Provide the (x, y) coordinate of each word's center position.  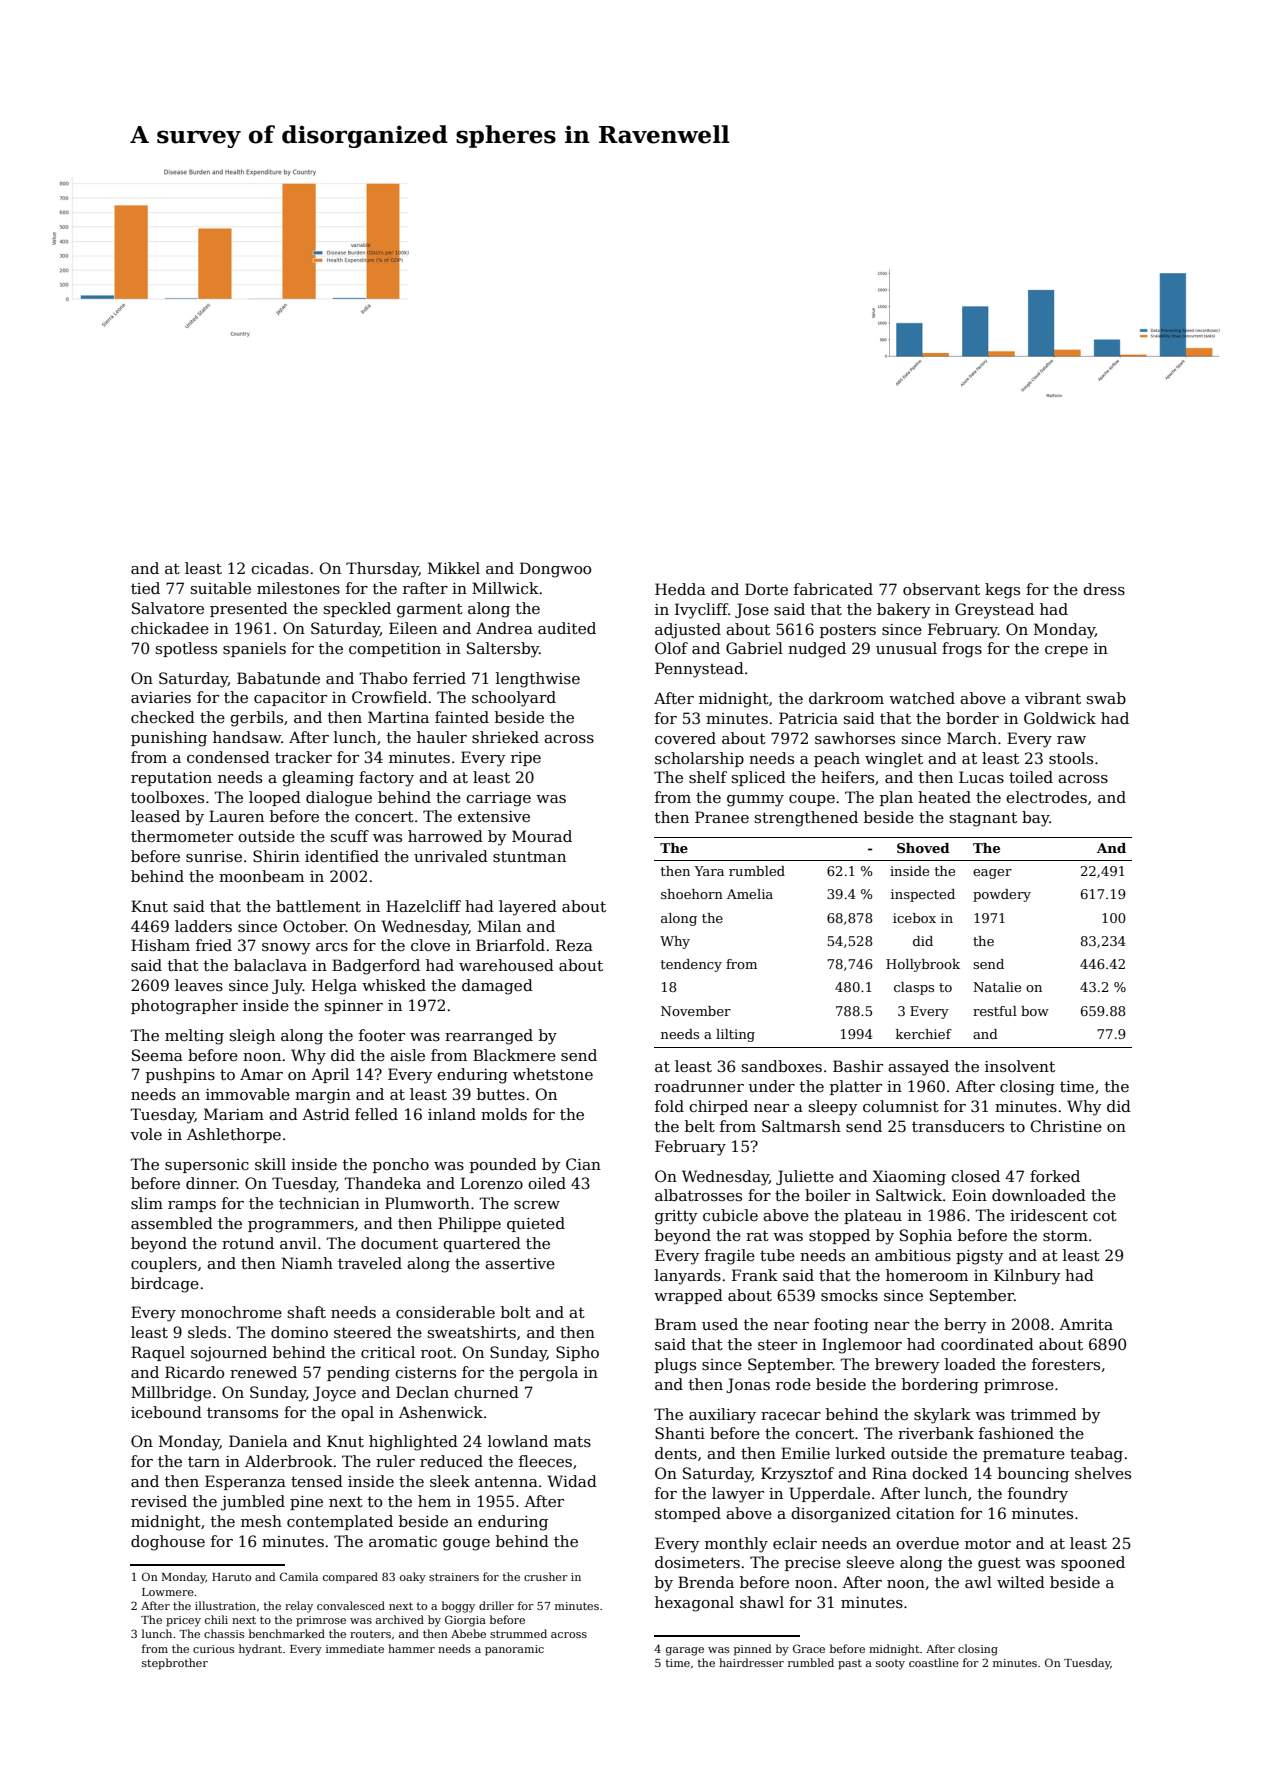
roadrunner (699, 1086)
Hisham (160, 945)
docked (940, 1473)
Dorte (766, 589)
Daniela (258, 1441)
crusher (546, 1576)
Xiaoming (909, 1178)
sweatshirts (472, 1332)
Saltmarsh (801, 1126)
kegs (1002, 591)
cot (1105, 1215)
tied (145, 588)
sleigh (252, 1037)
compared (350, 1578)
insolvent (1020, 1066)
